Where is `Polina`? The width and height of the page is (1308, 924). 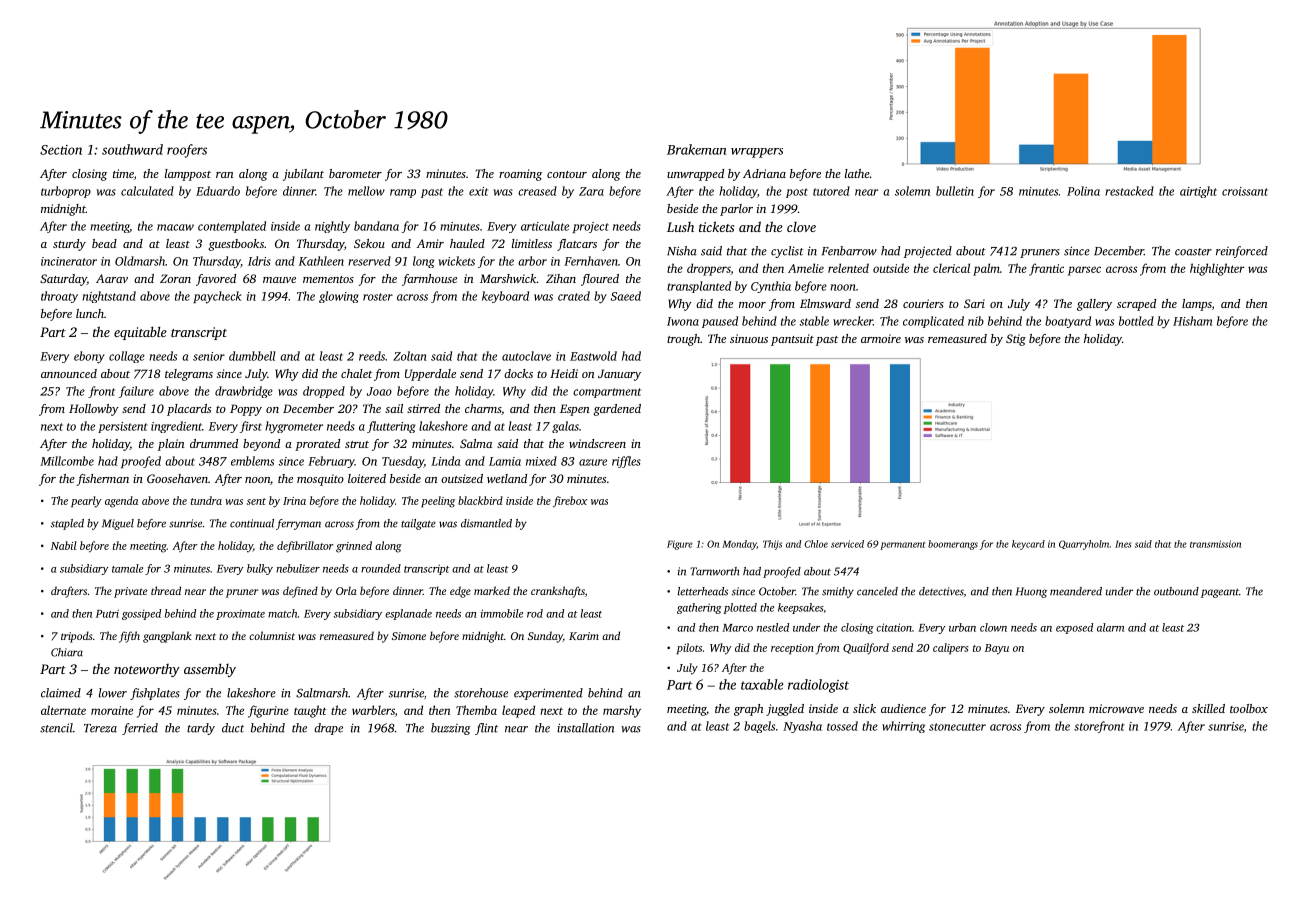
Polina is located at coordinates (1083, 191).
